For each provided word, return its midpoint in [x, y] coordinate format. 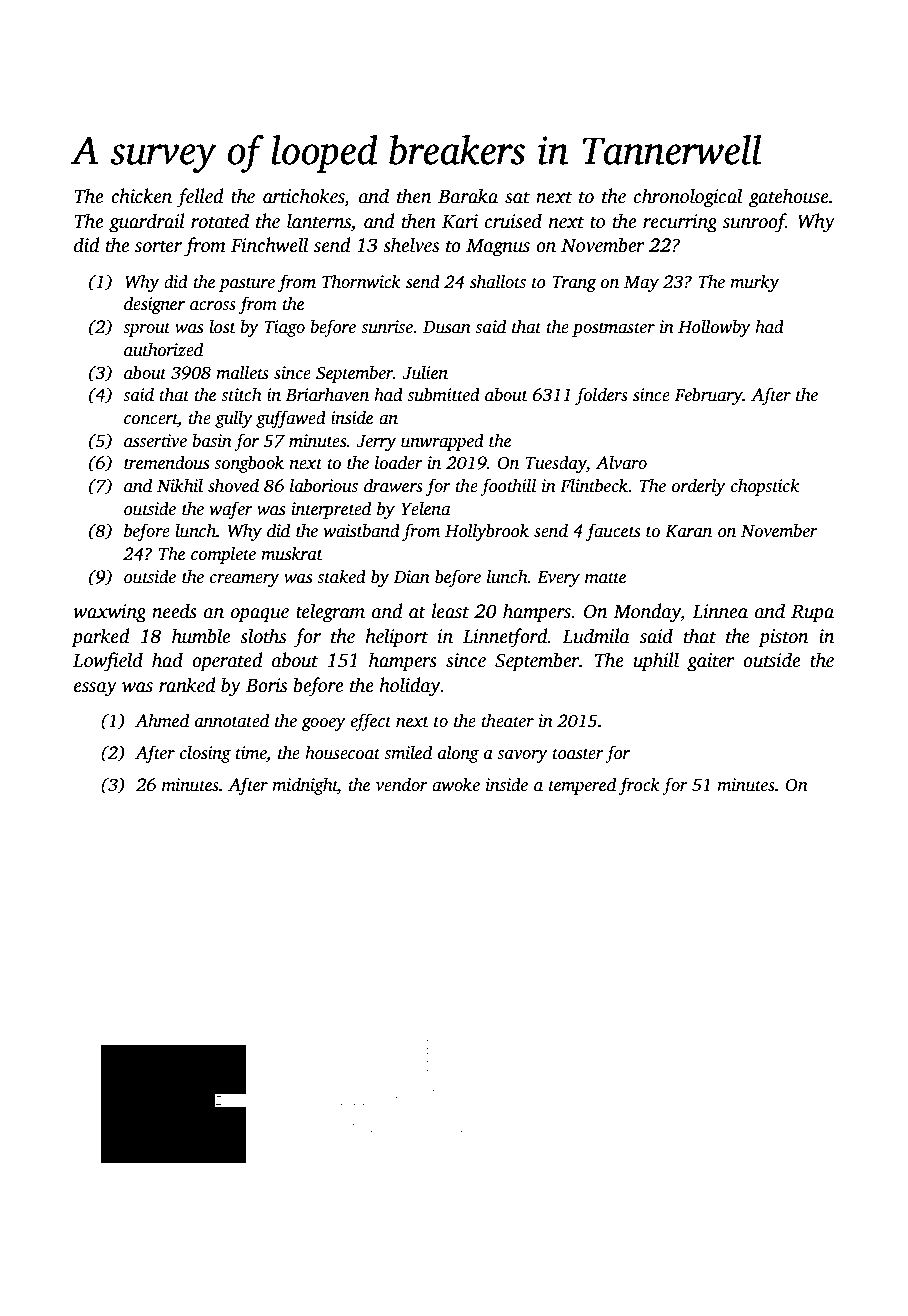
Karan [688, 531]
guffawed [291, 419]
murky [754, 283]
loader [399, 462]
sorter [158, 246]
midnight [305, 786]
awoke [456, 784]
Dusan [447, 327]
